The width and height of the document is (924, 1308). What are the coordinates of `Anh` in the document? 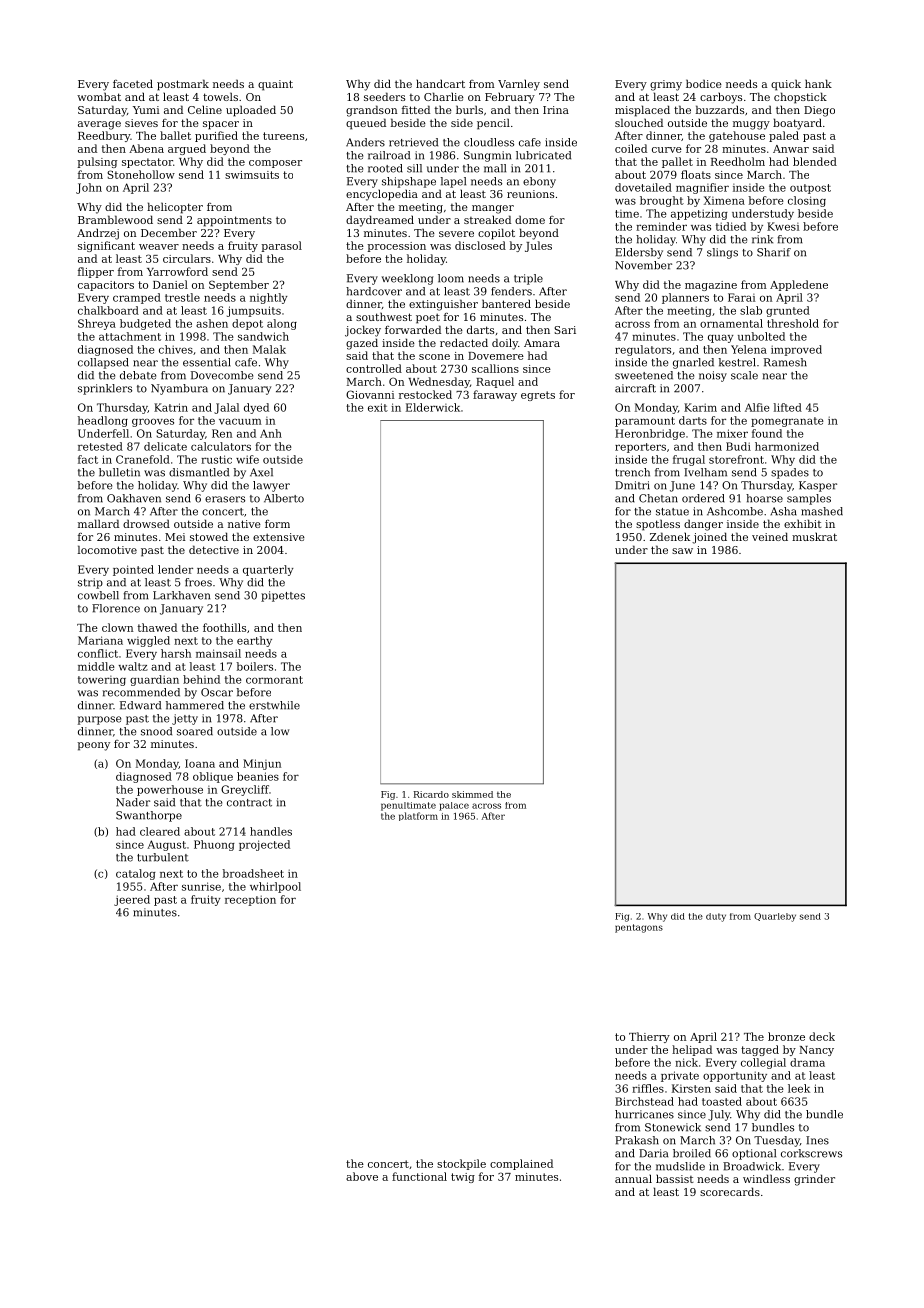 It's located at (271, 433).
